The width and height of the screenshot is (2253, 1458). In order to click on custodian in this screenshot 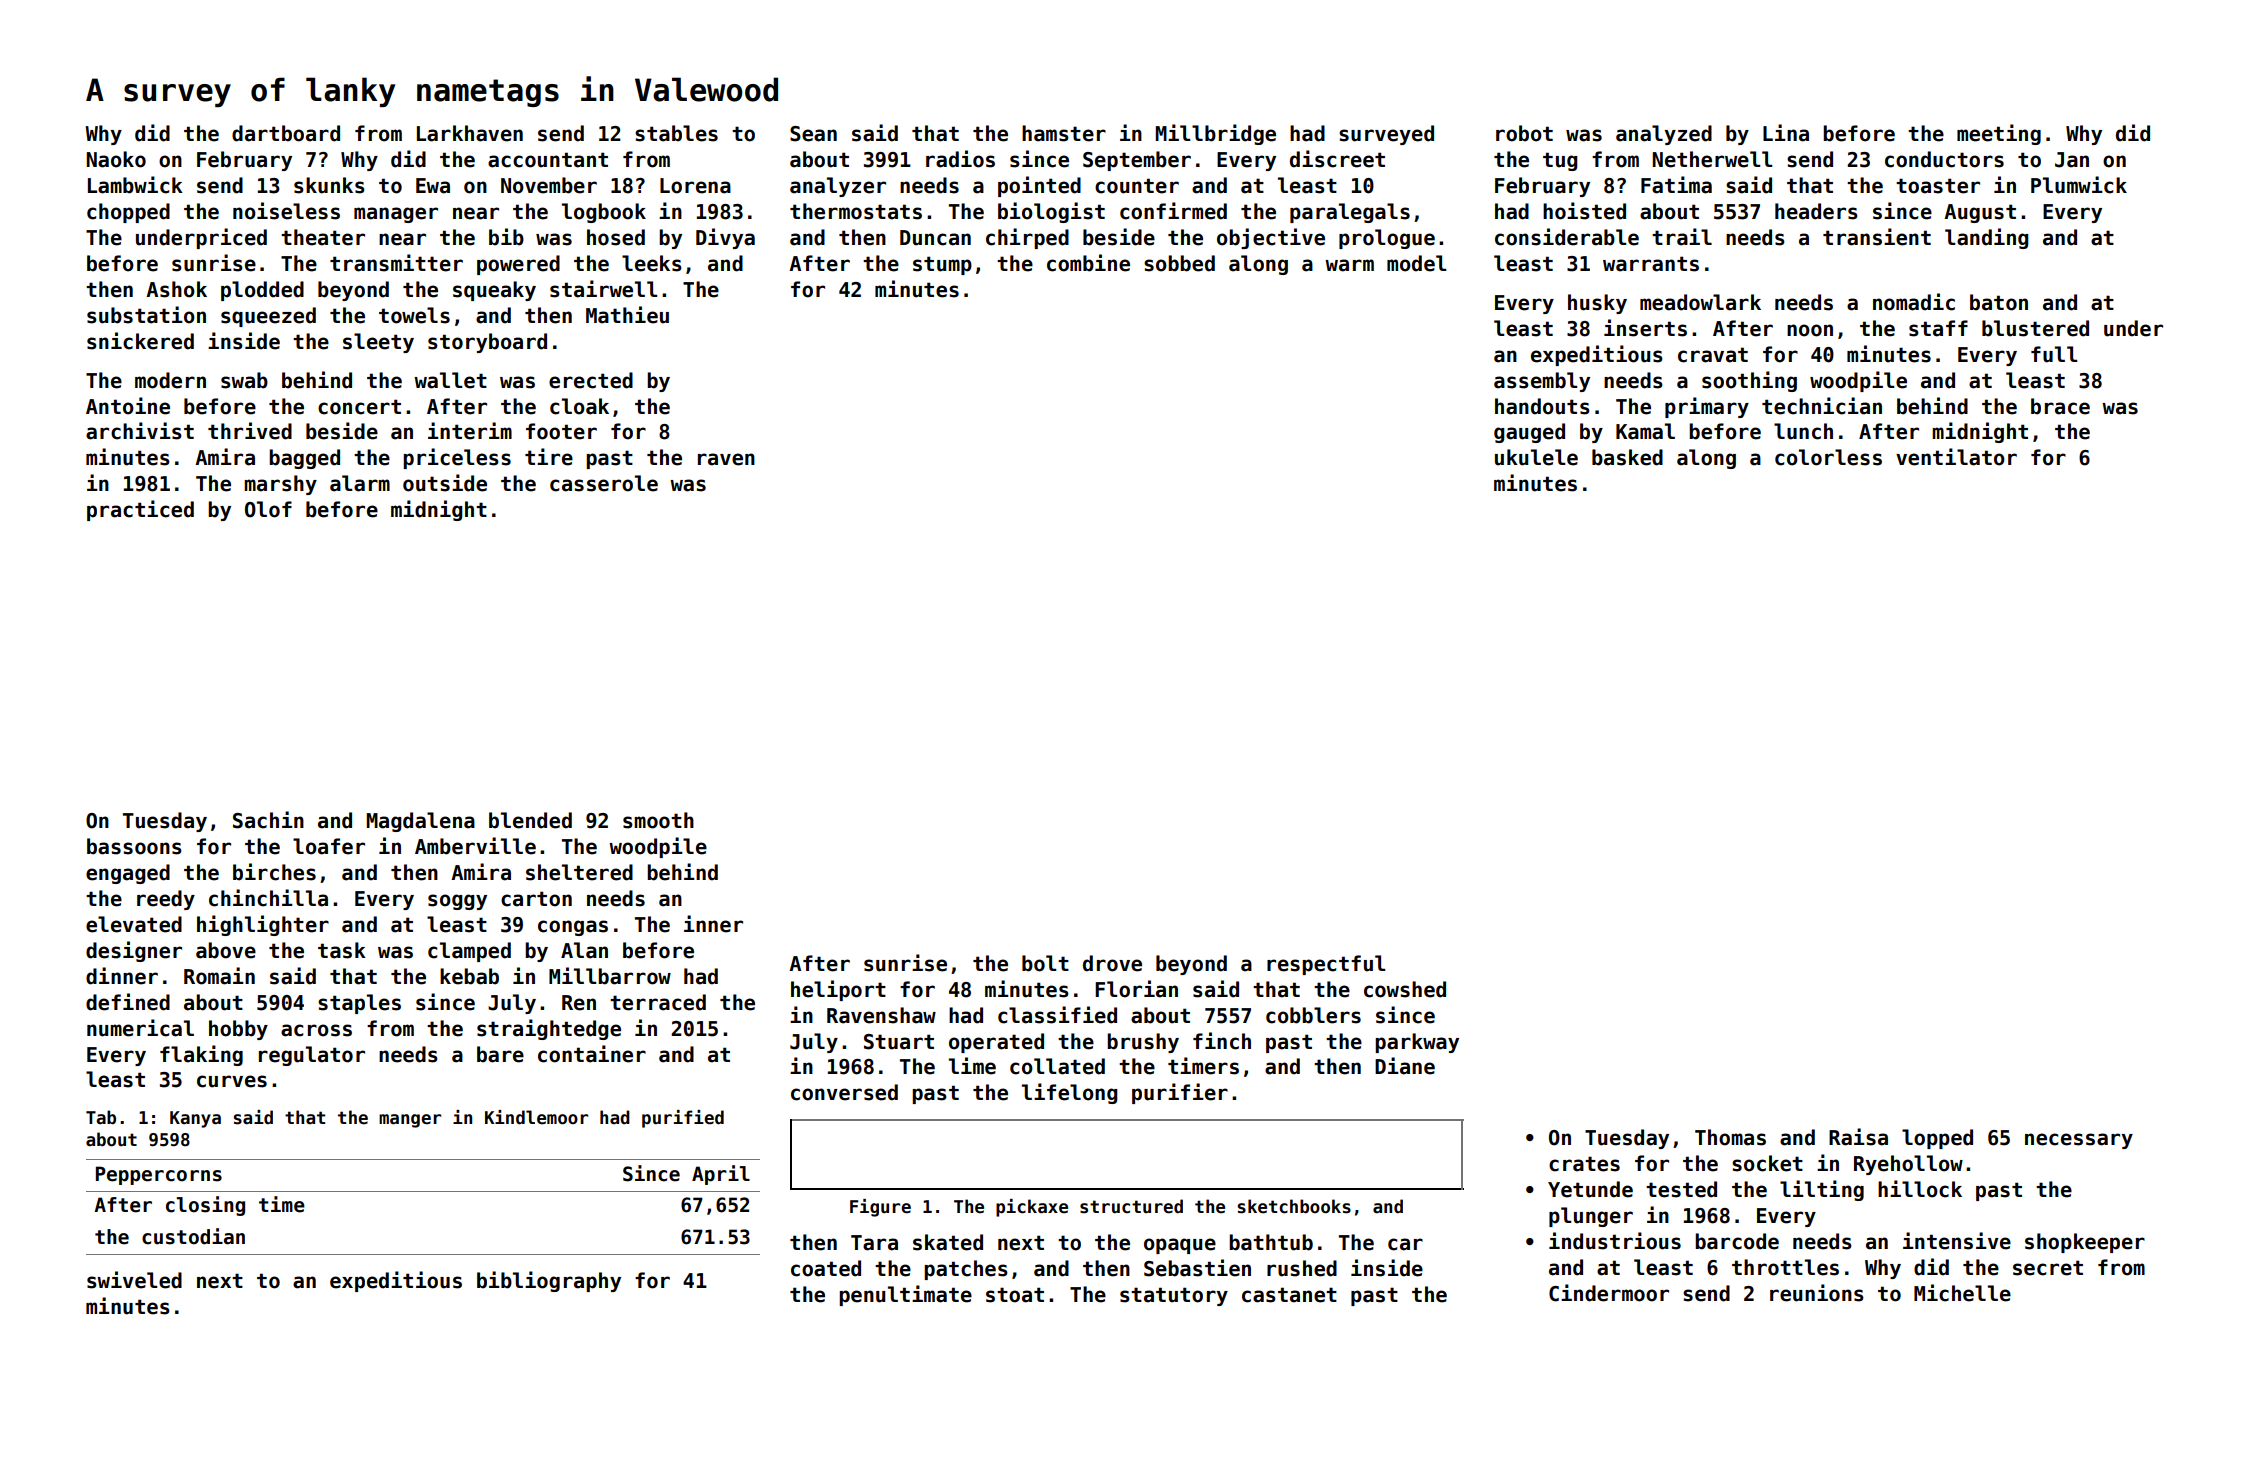, I will do `click(193, 1236)`.
